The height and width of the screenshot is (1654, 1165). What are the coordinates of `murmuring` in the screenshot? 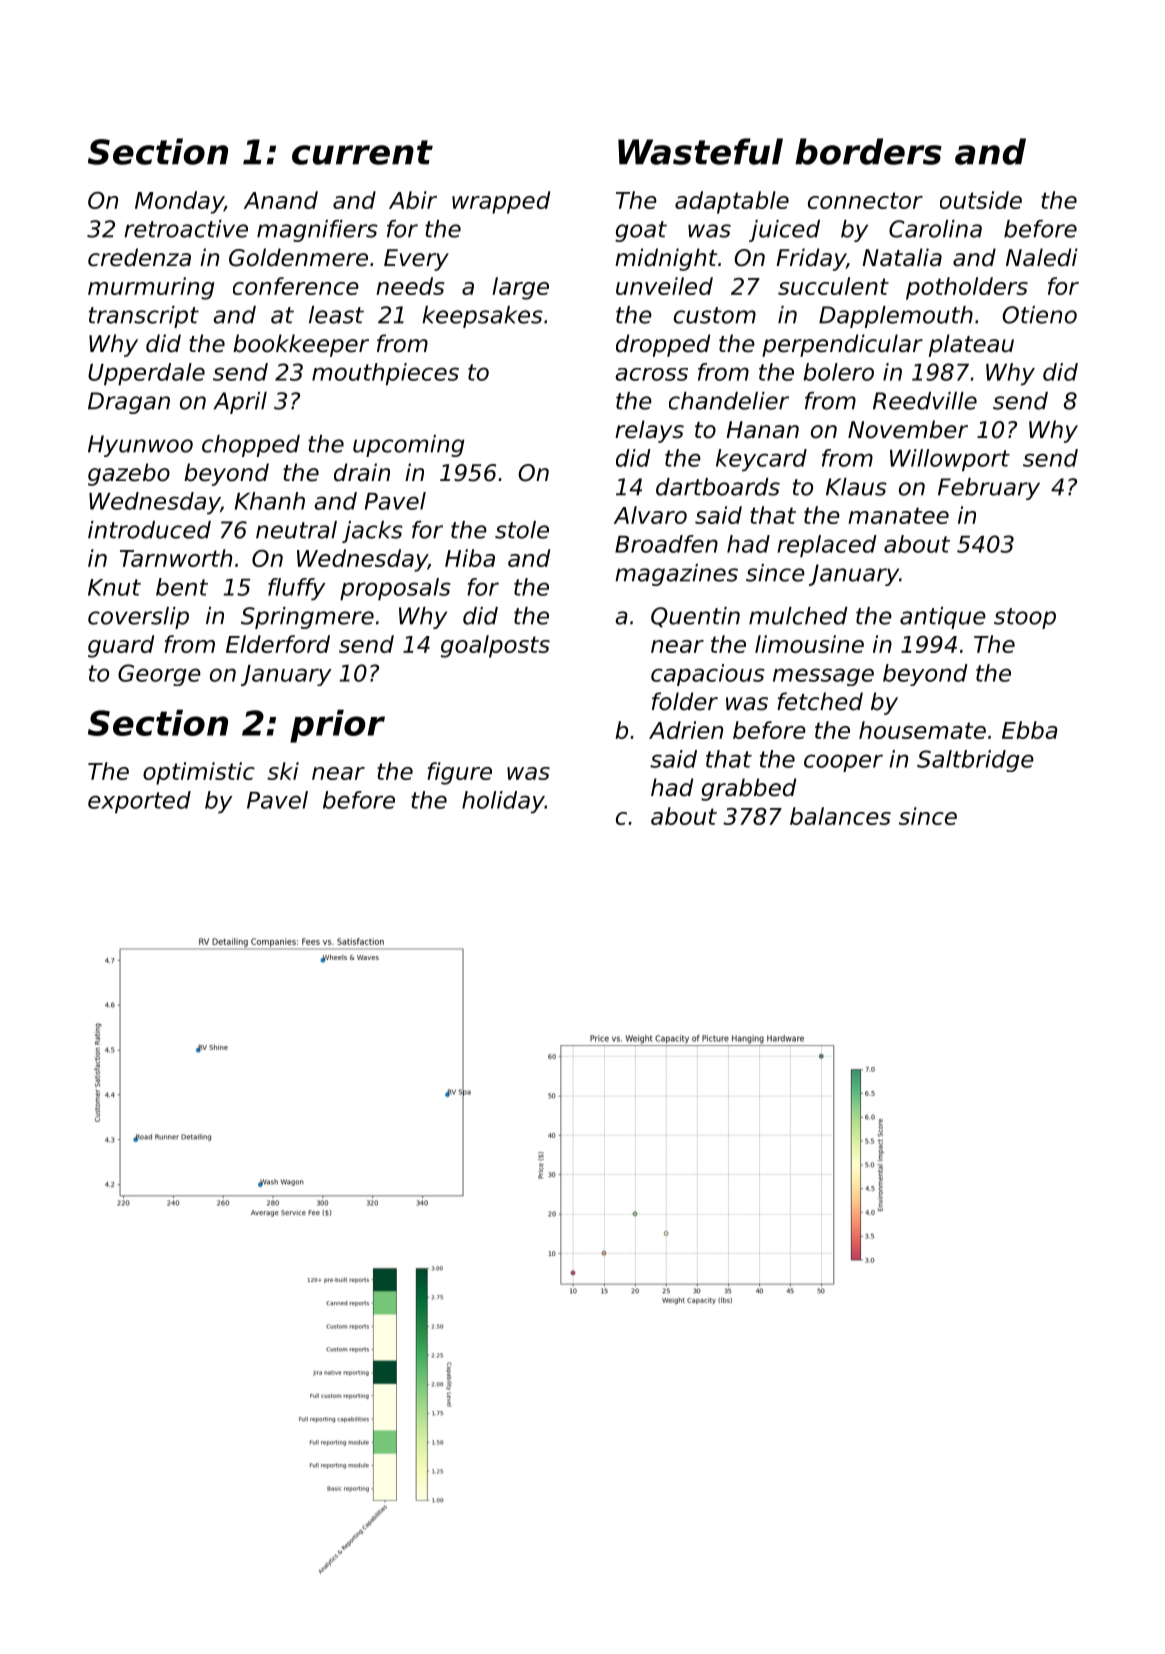 It's located at (151, 288).
